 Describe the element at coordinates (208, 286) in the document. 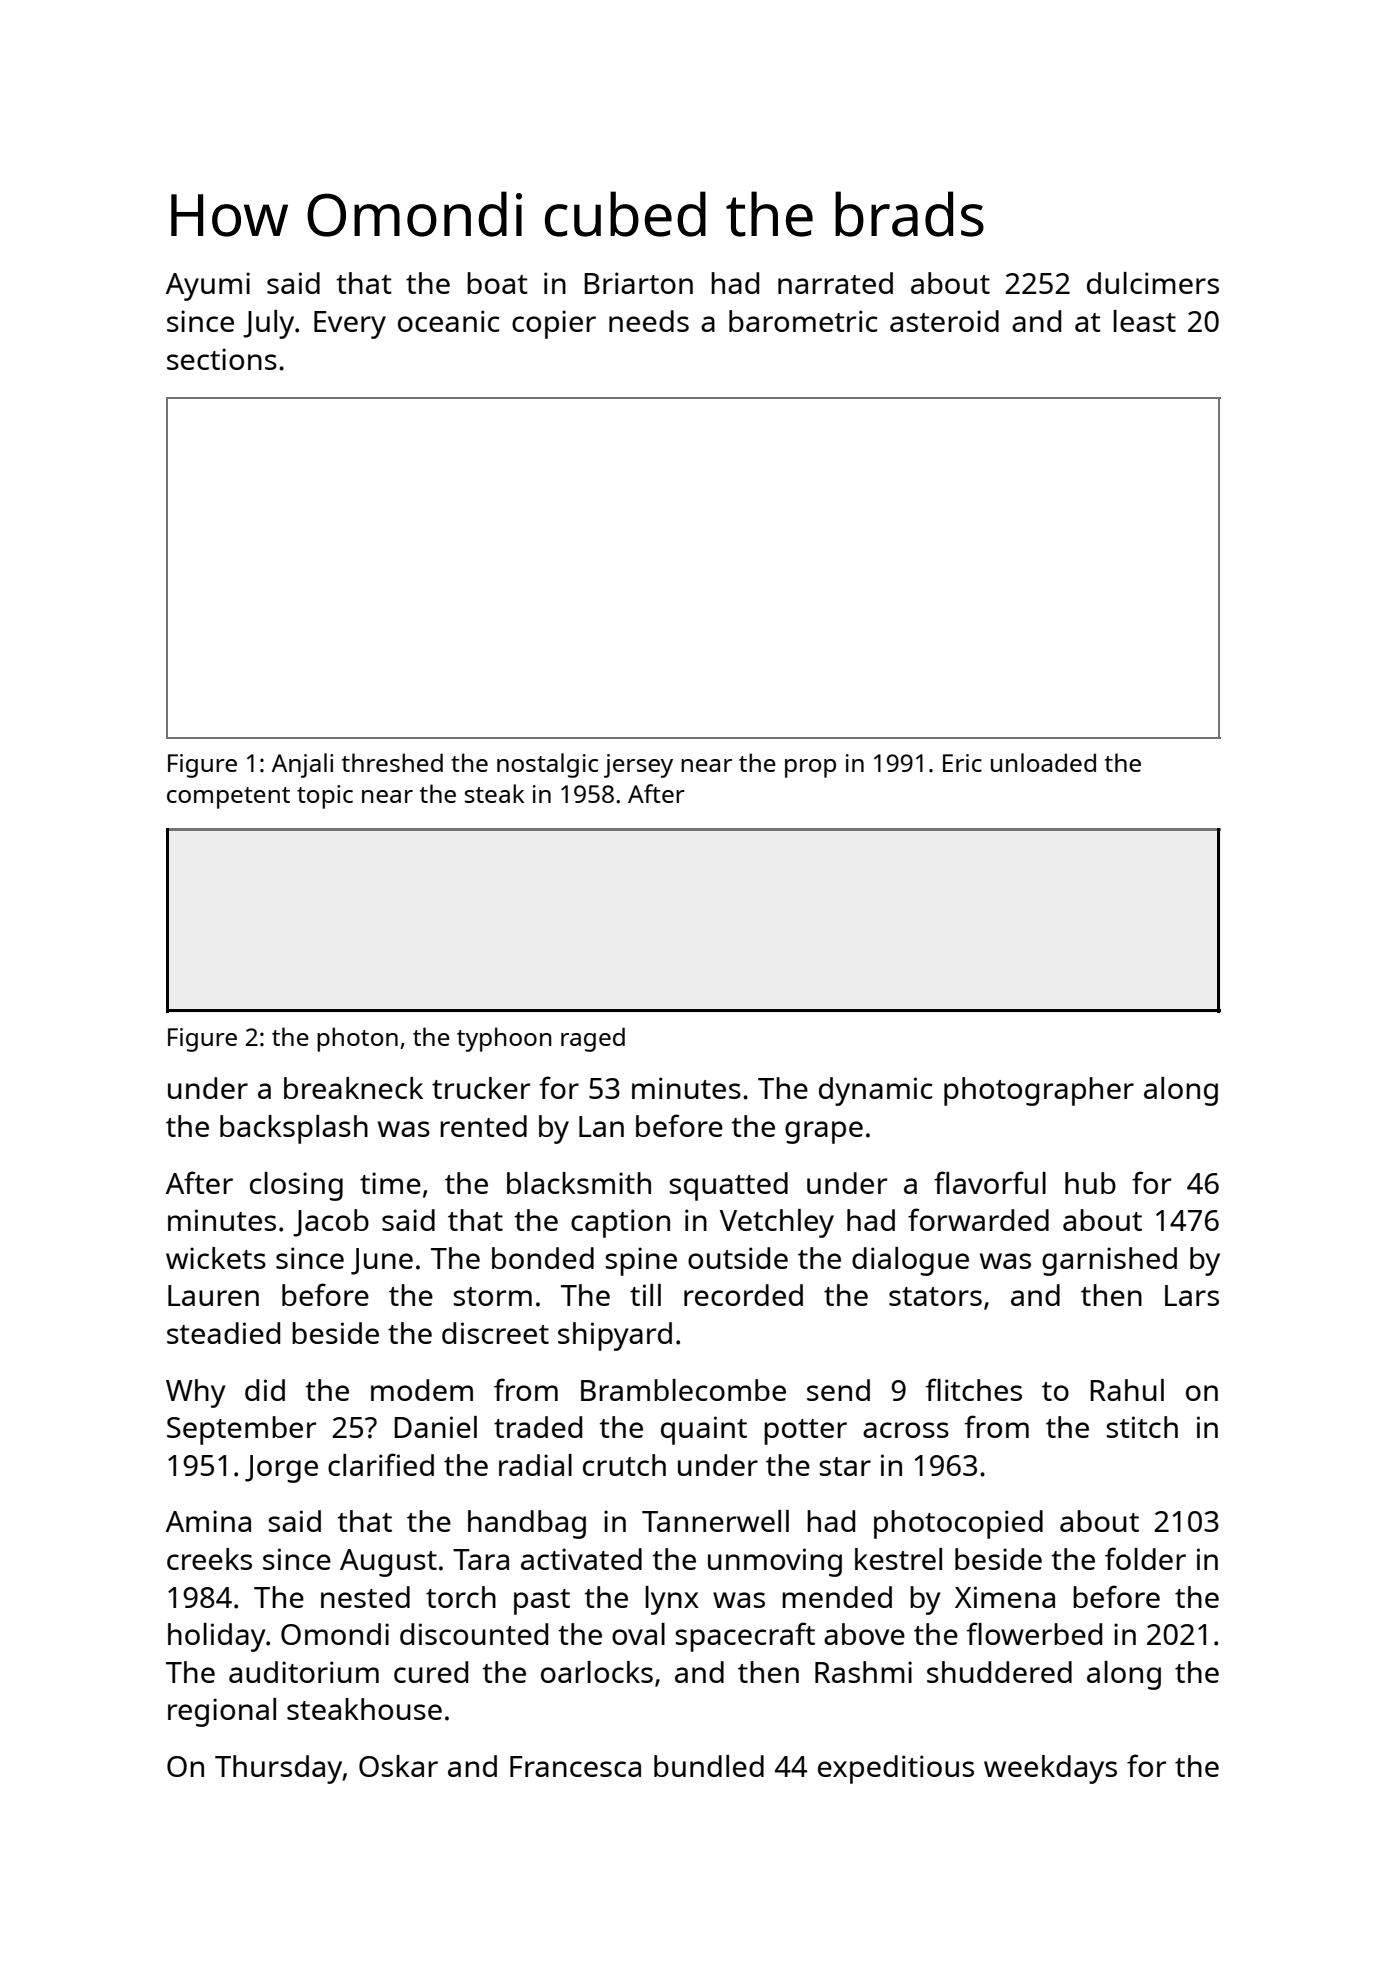

I see `Ayumi` at that location.
